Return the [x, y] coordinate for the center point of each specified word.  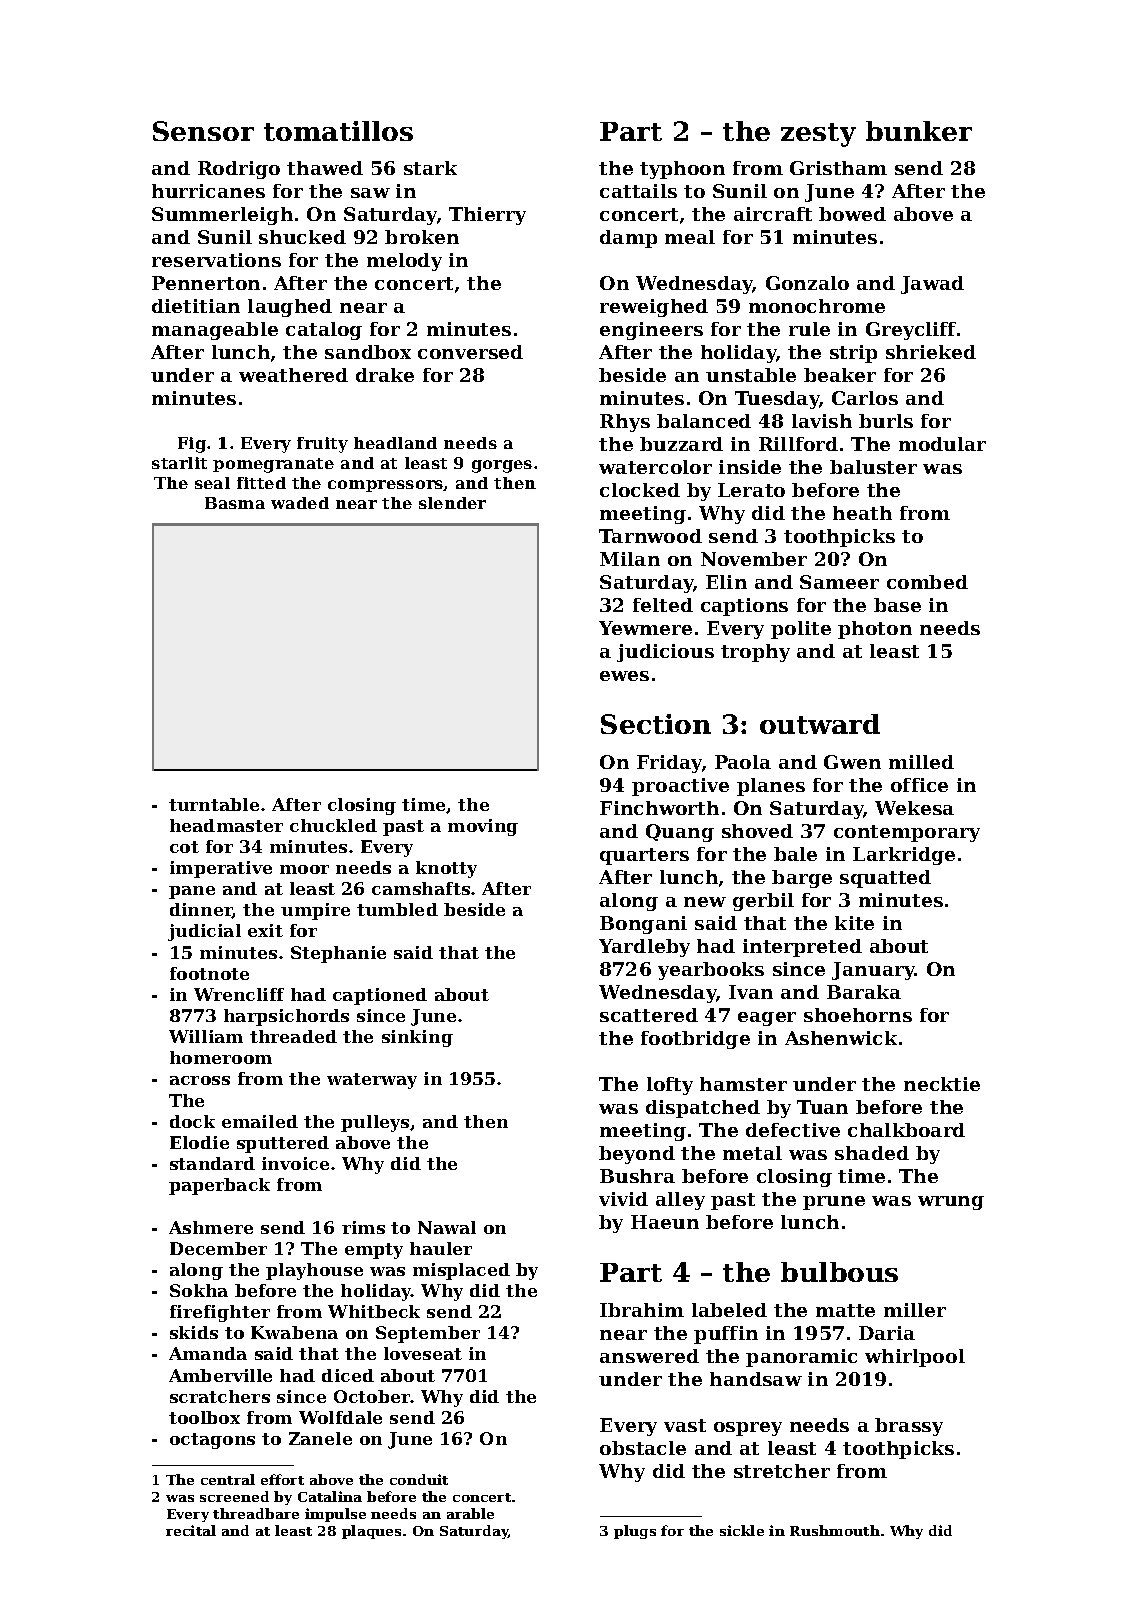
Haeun [665, 1222]
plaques [371, 1532]
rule [809, 329]
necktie [942, 1084]
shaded [872, 1153]
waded [300, 503]
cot [184, 847]
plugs [635, 1532]
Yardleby [644, 948]
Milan [630, 559]
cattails [638, 191]
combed [927, 582]
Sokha [199, 1290]
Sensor [203, 131]
